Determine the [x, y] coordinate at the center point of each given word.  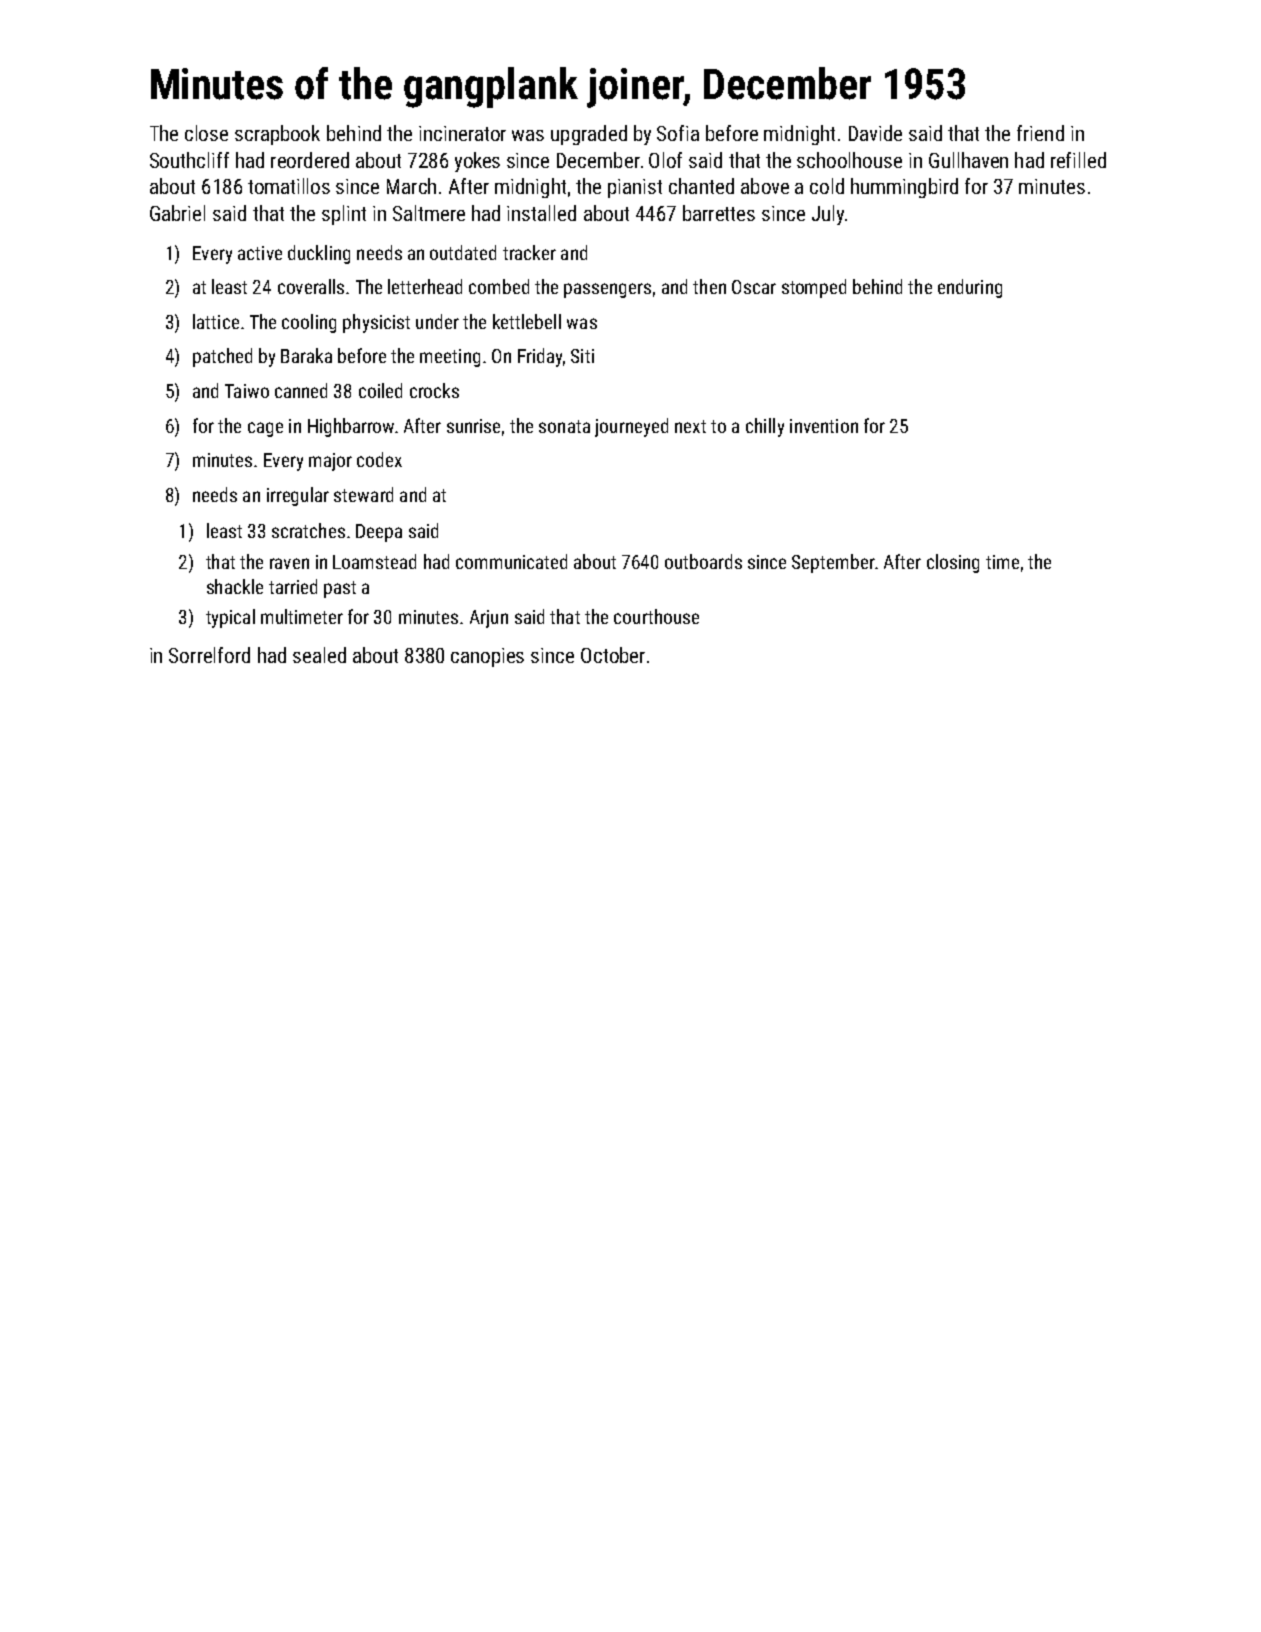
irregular [298, 496]
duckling [319, 254]
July [828, 215]
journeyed [631, 427]
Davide [875, 133]
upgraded [589, 135]
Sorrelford [209, 655]
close [206, 133]
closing [953, 563]
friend [1040, 133]
